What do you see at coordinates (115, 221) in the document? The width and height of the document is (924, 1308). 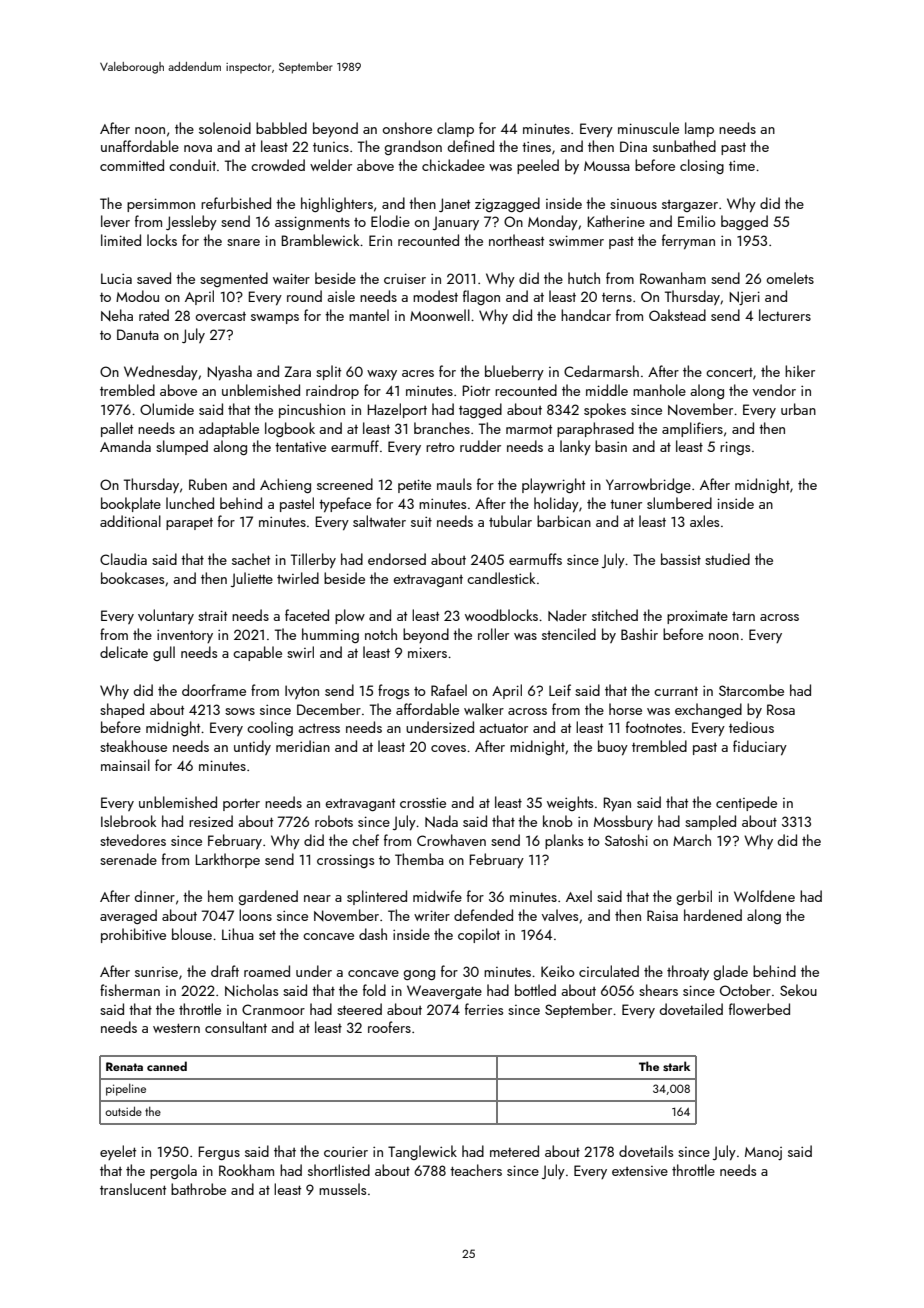 I see `lever` at bounding box center [115, 221].
